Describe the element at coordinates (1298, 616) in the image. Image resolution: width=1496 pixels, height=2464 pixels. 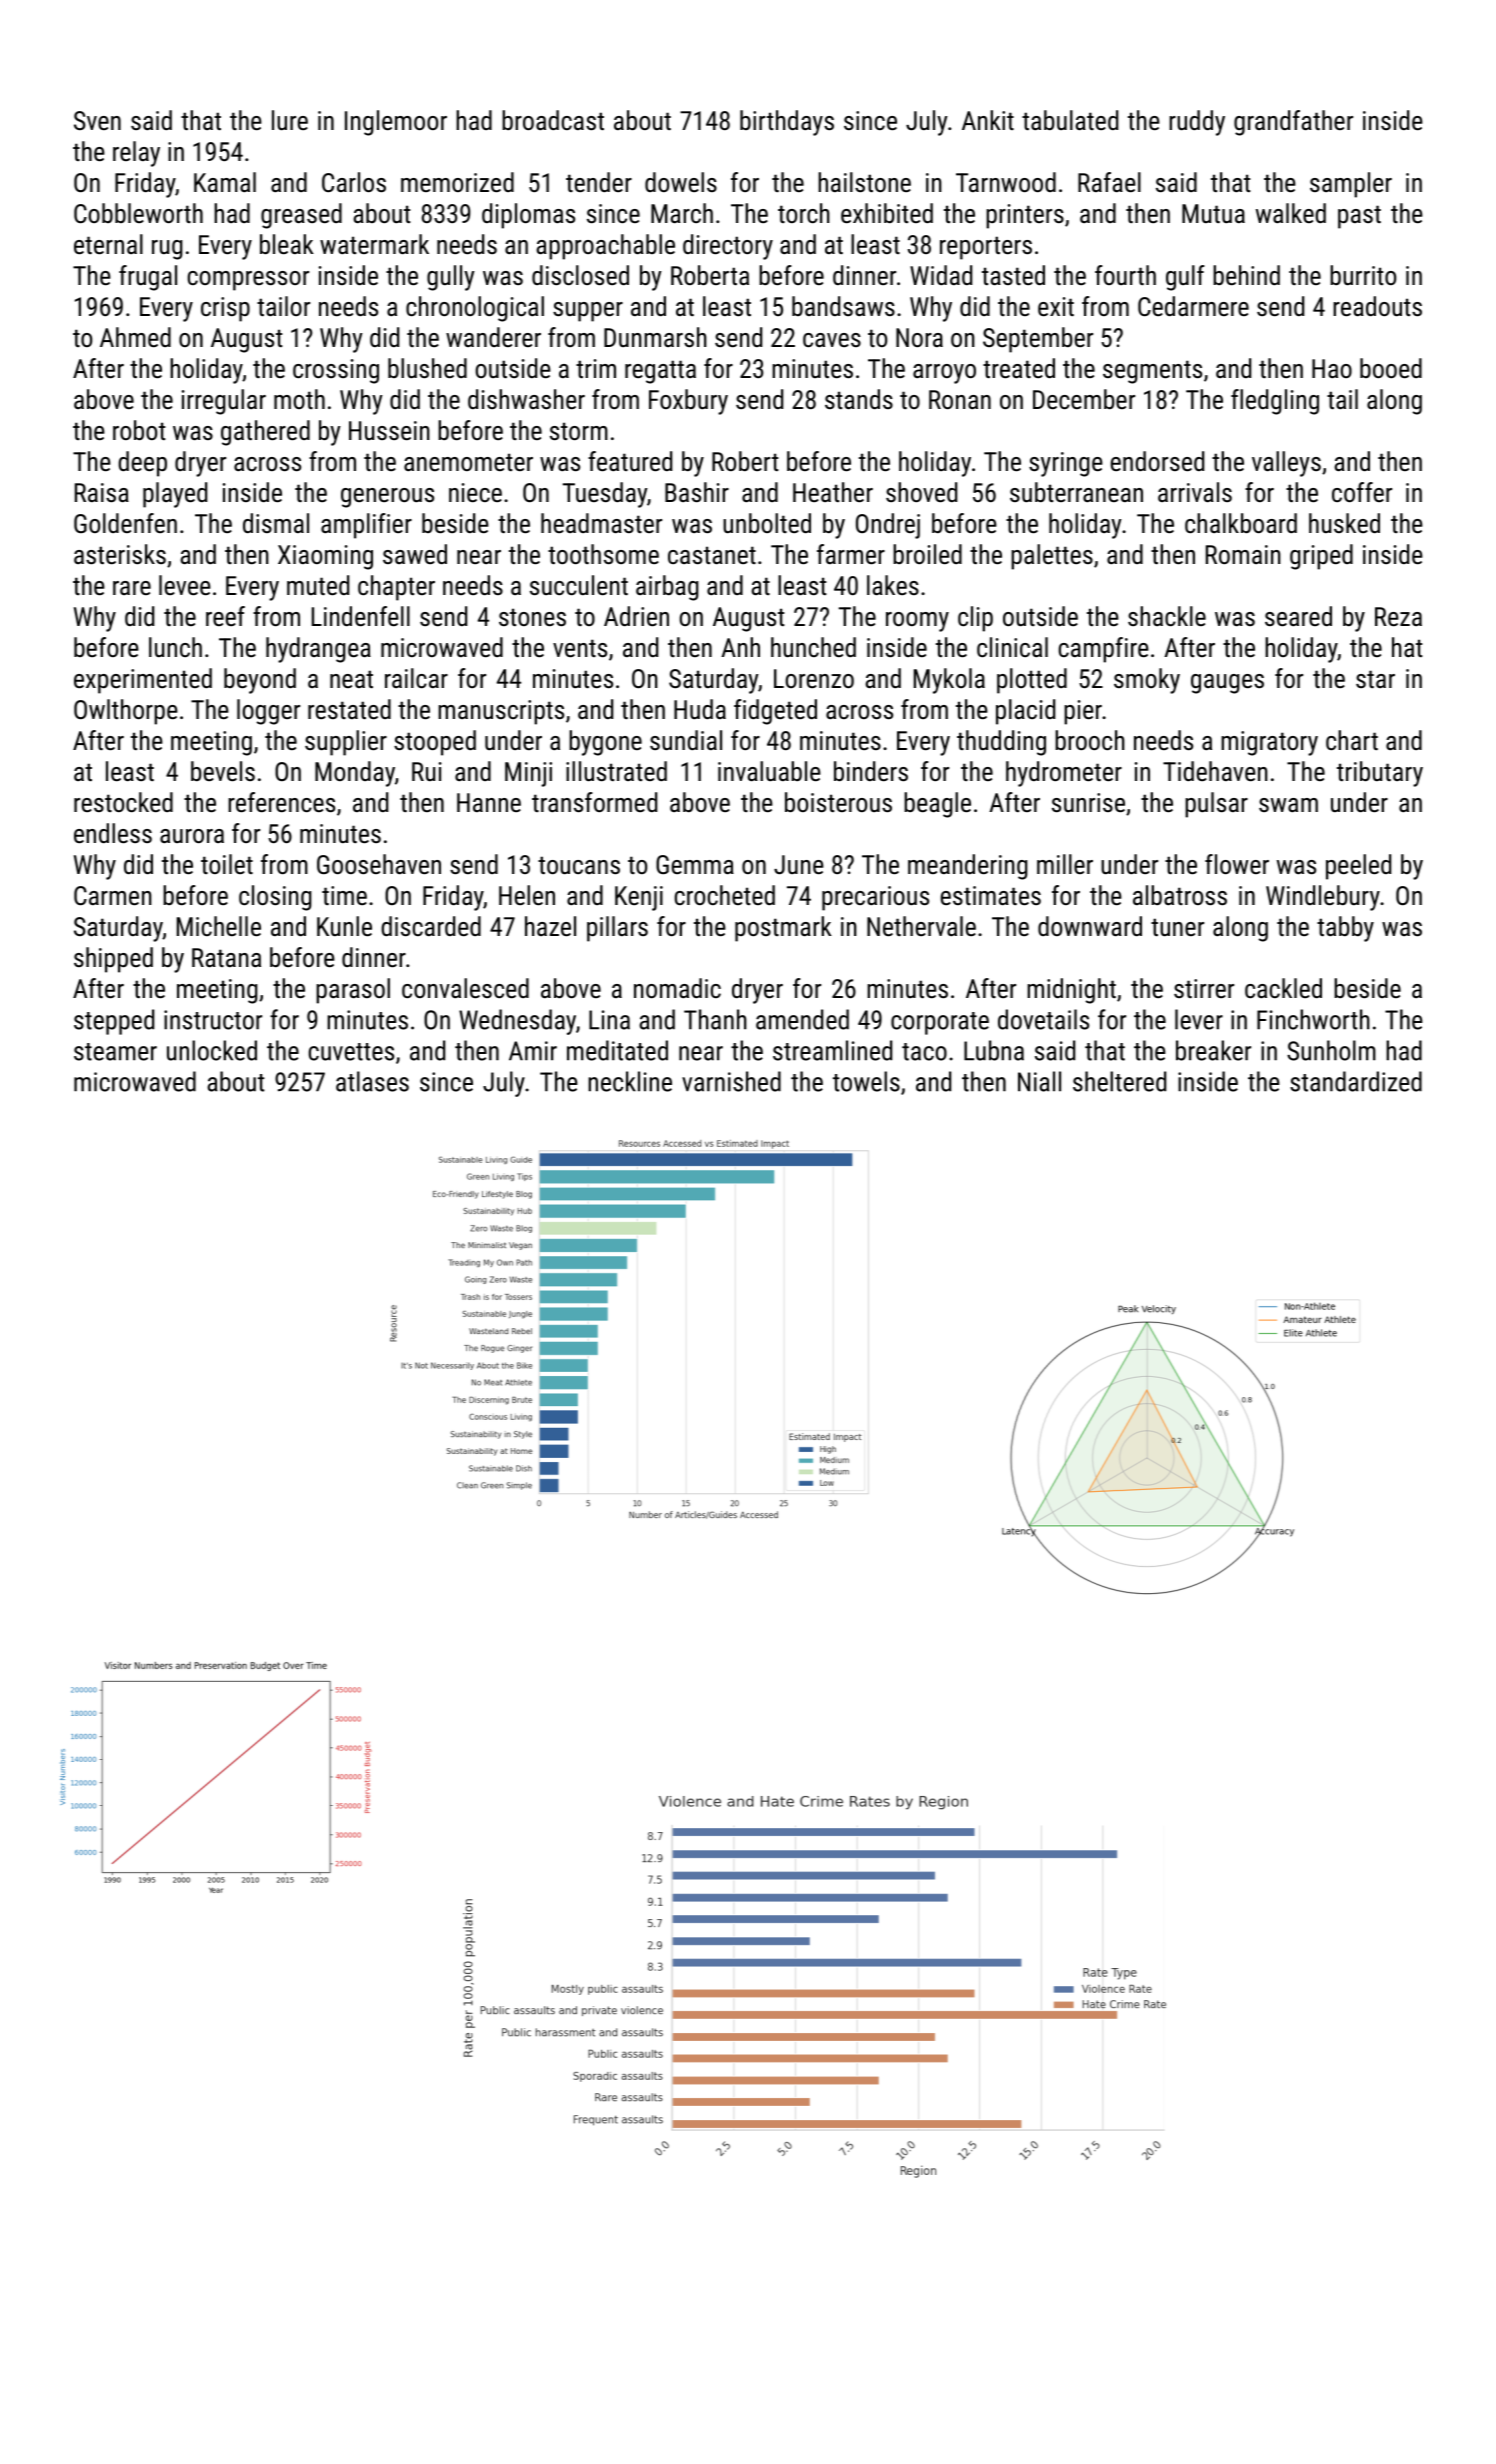
I see `seared` at that location.
